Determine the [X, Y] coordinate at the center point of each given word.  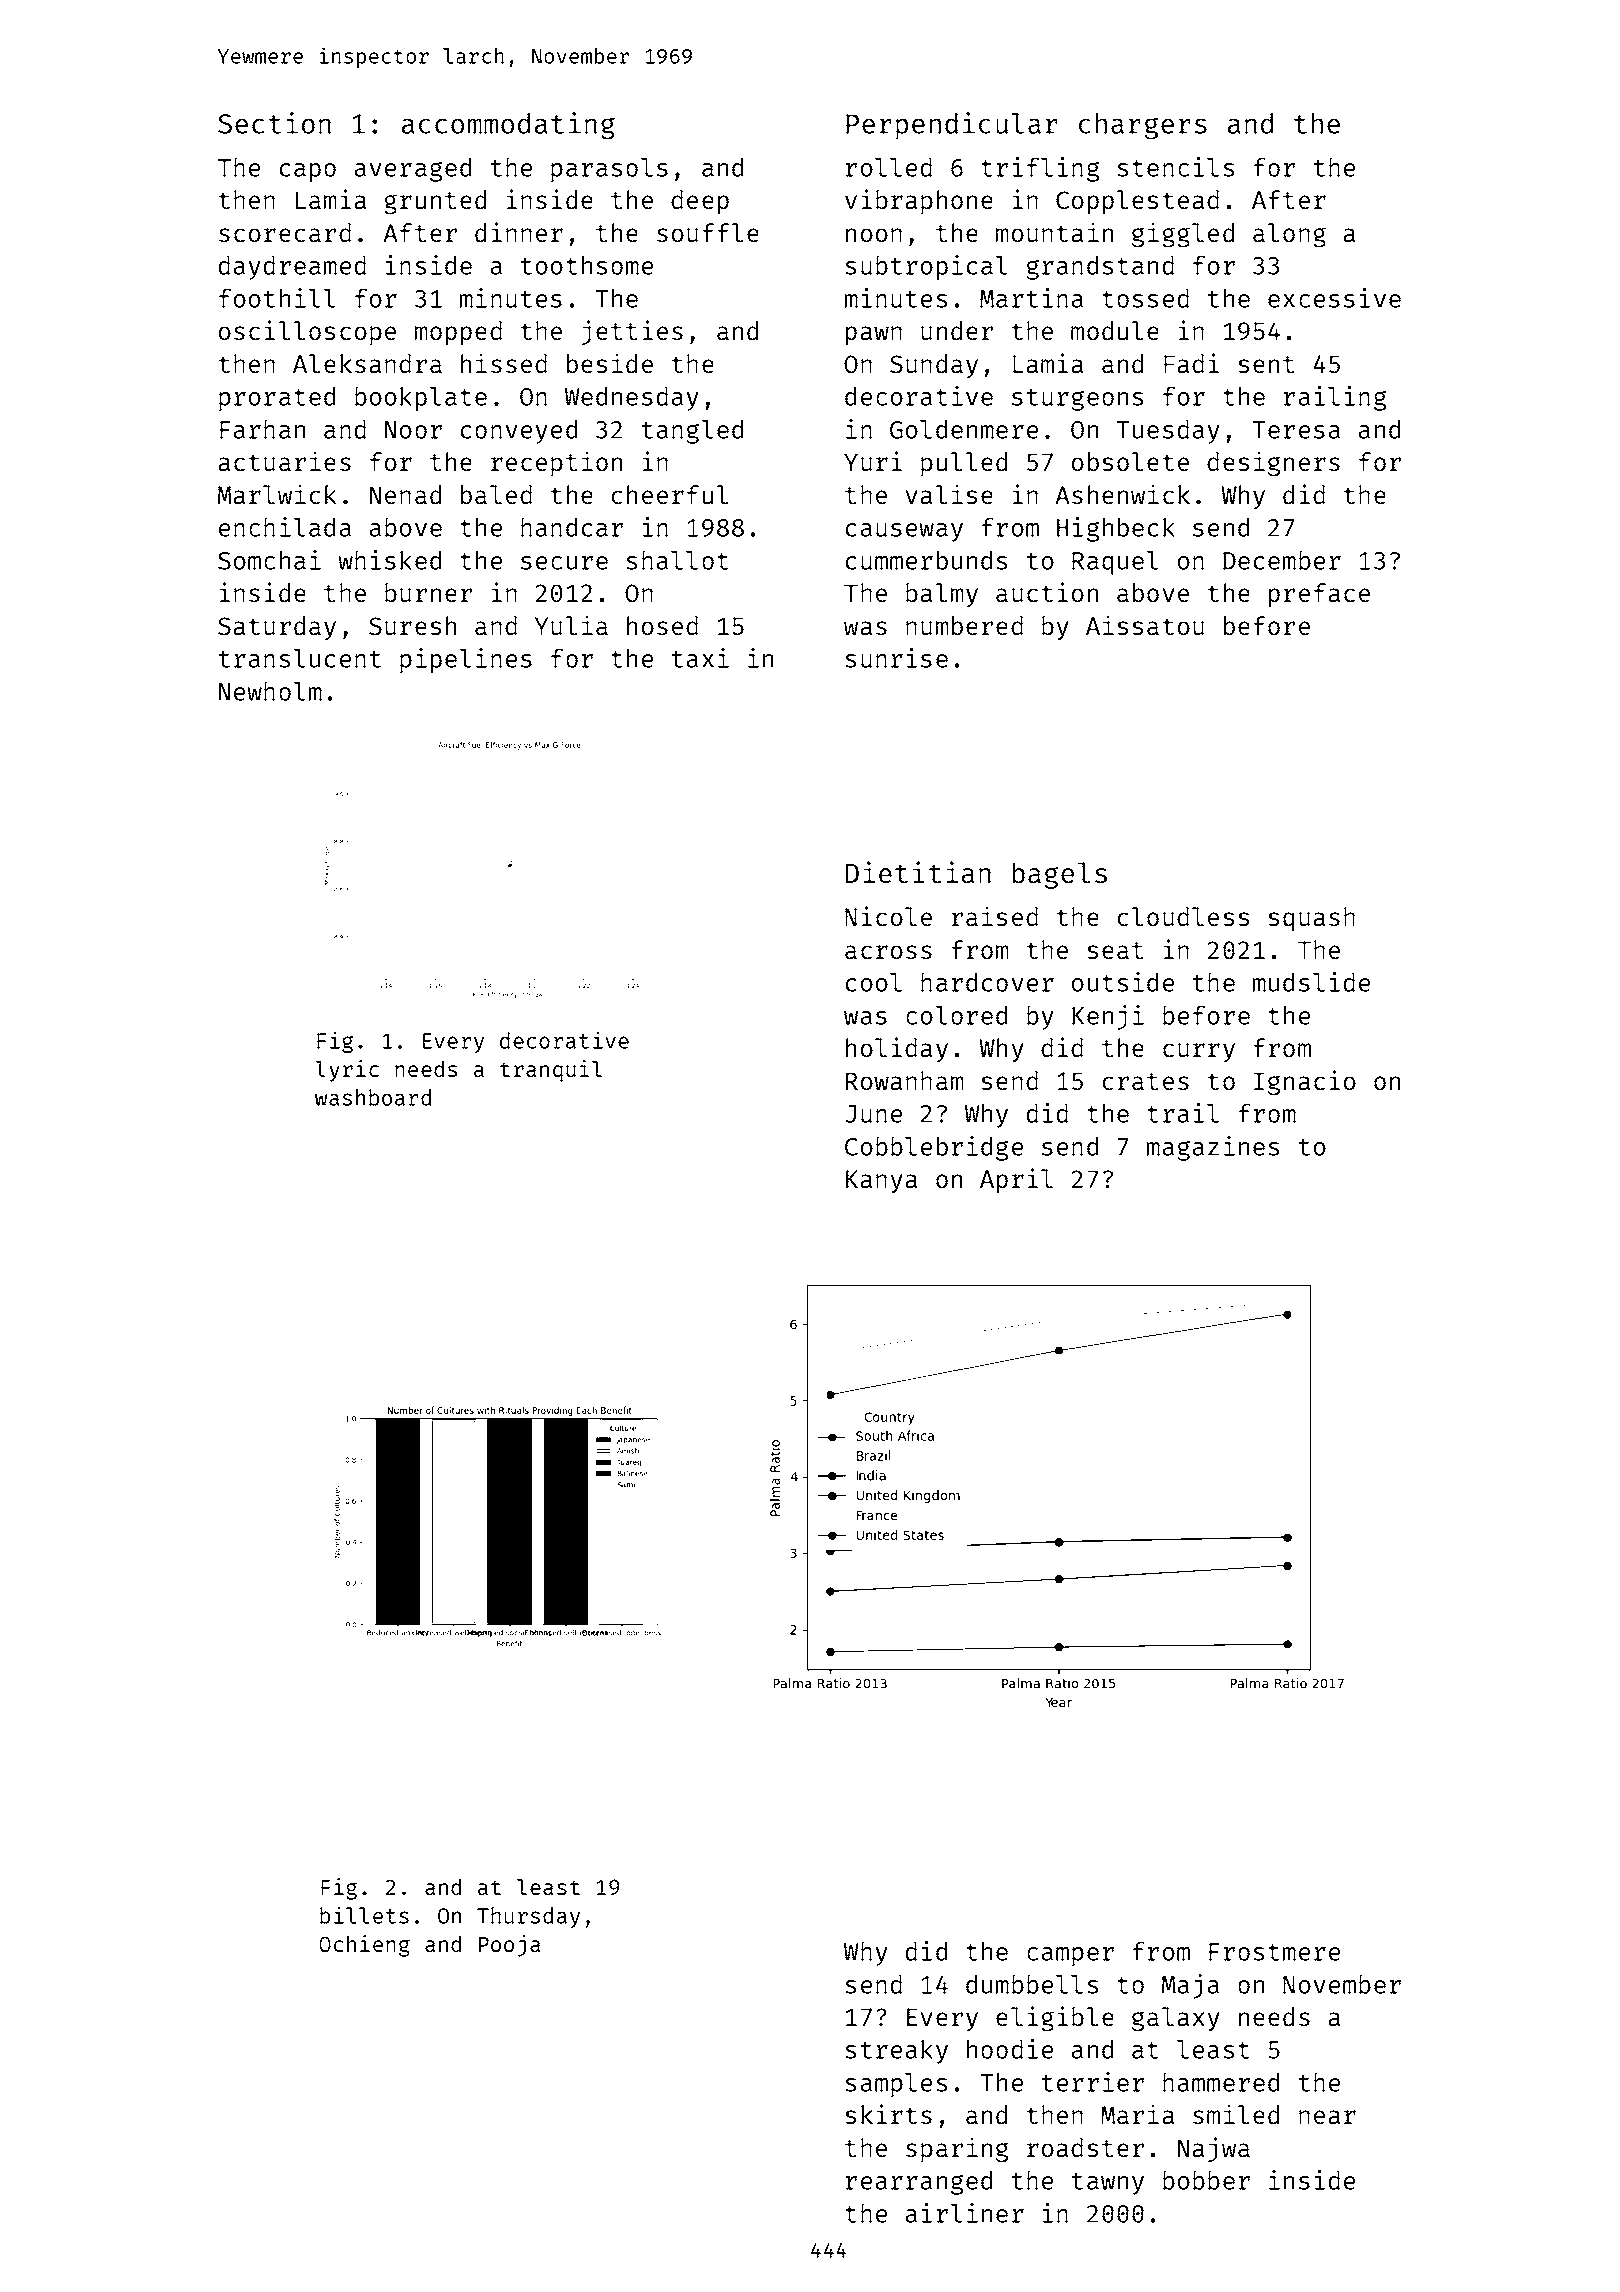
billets [364, 1915]
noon [874, 235]
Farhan [262, 429]
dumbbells [1032, 1984]
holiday [897, 1049]
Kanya [881, 1181]
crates [1146, 1082]
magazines [1213, 1148]
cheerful [670, 495]
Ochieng [364, 1946]
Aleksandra [367, 364]
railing [1335, 398]
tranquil [551, 1071]
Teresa [1296, 430]
